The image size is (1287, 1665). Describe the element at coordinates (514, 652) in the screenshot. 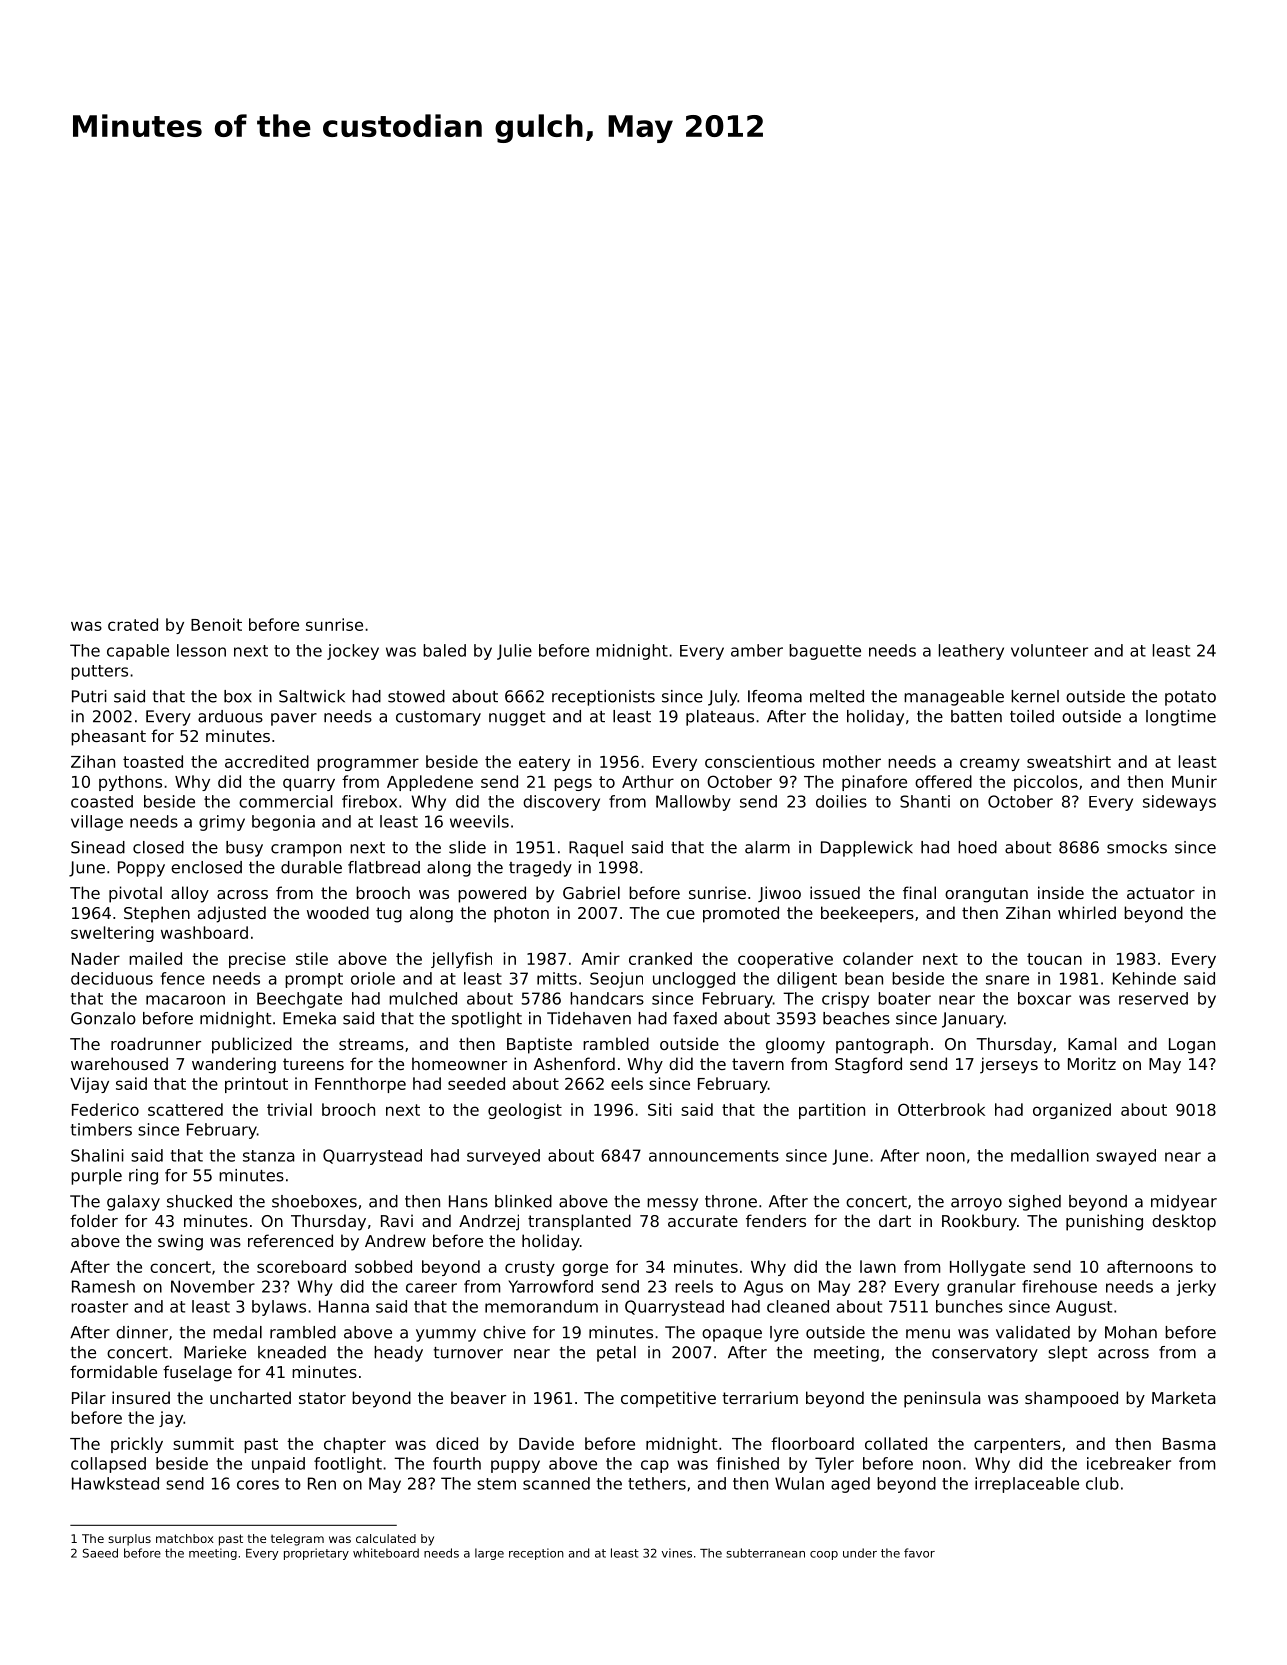

I see `Julie` at that location.
